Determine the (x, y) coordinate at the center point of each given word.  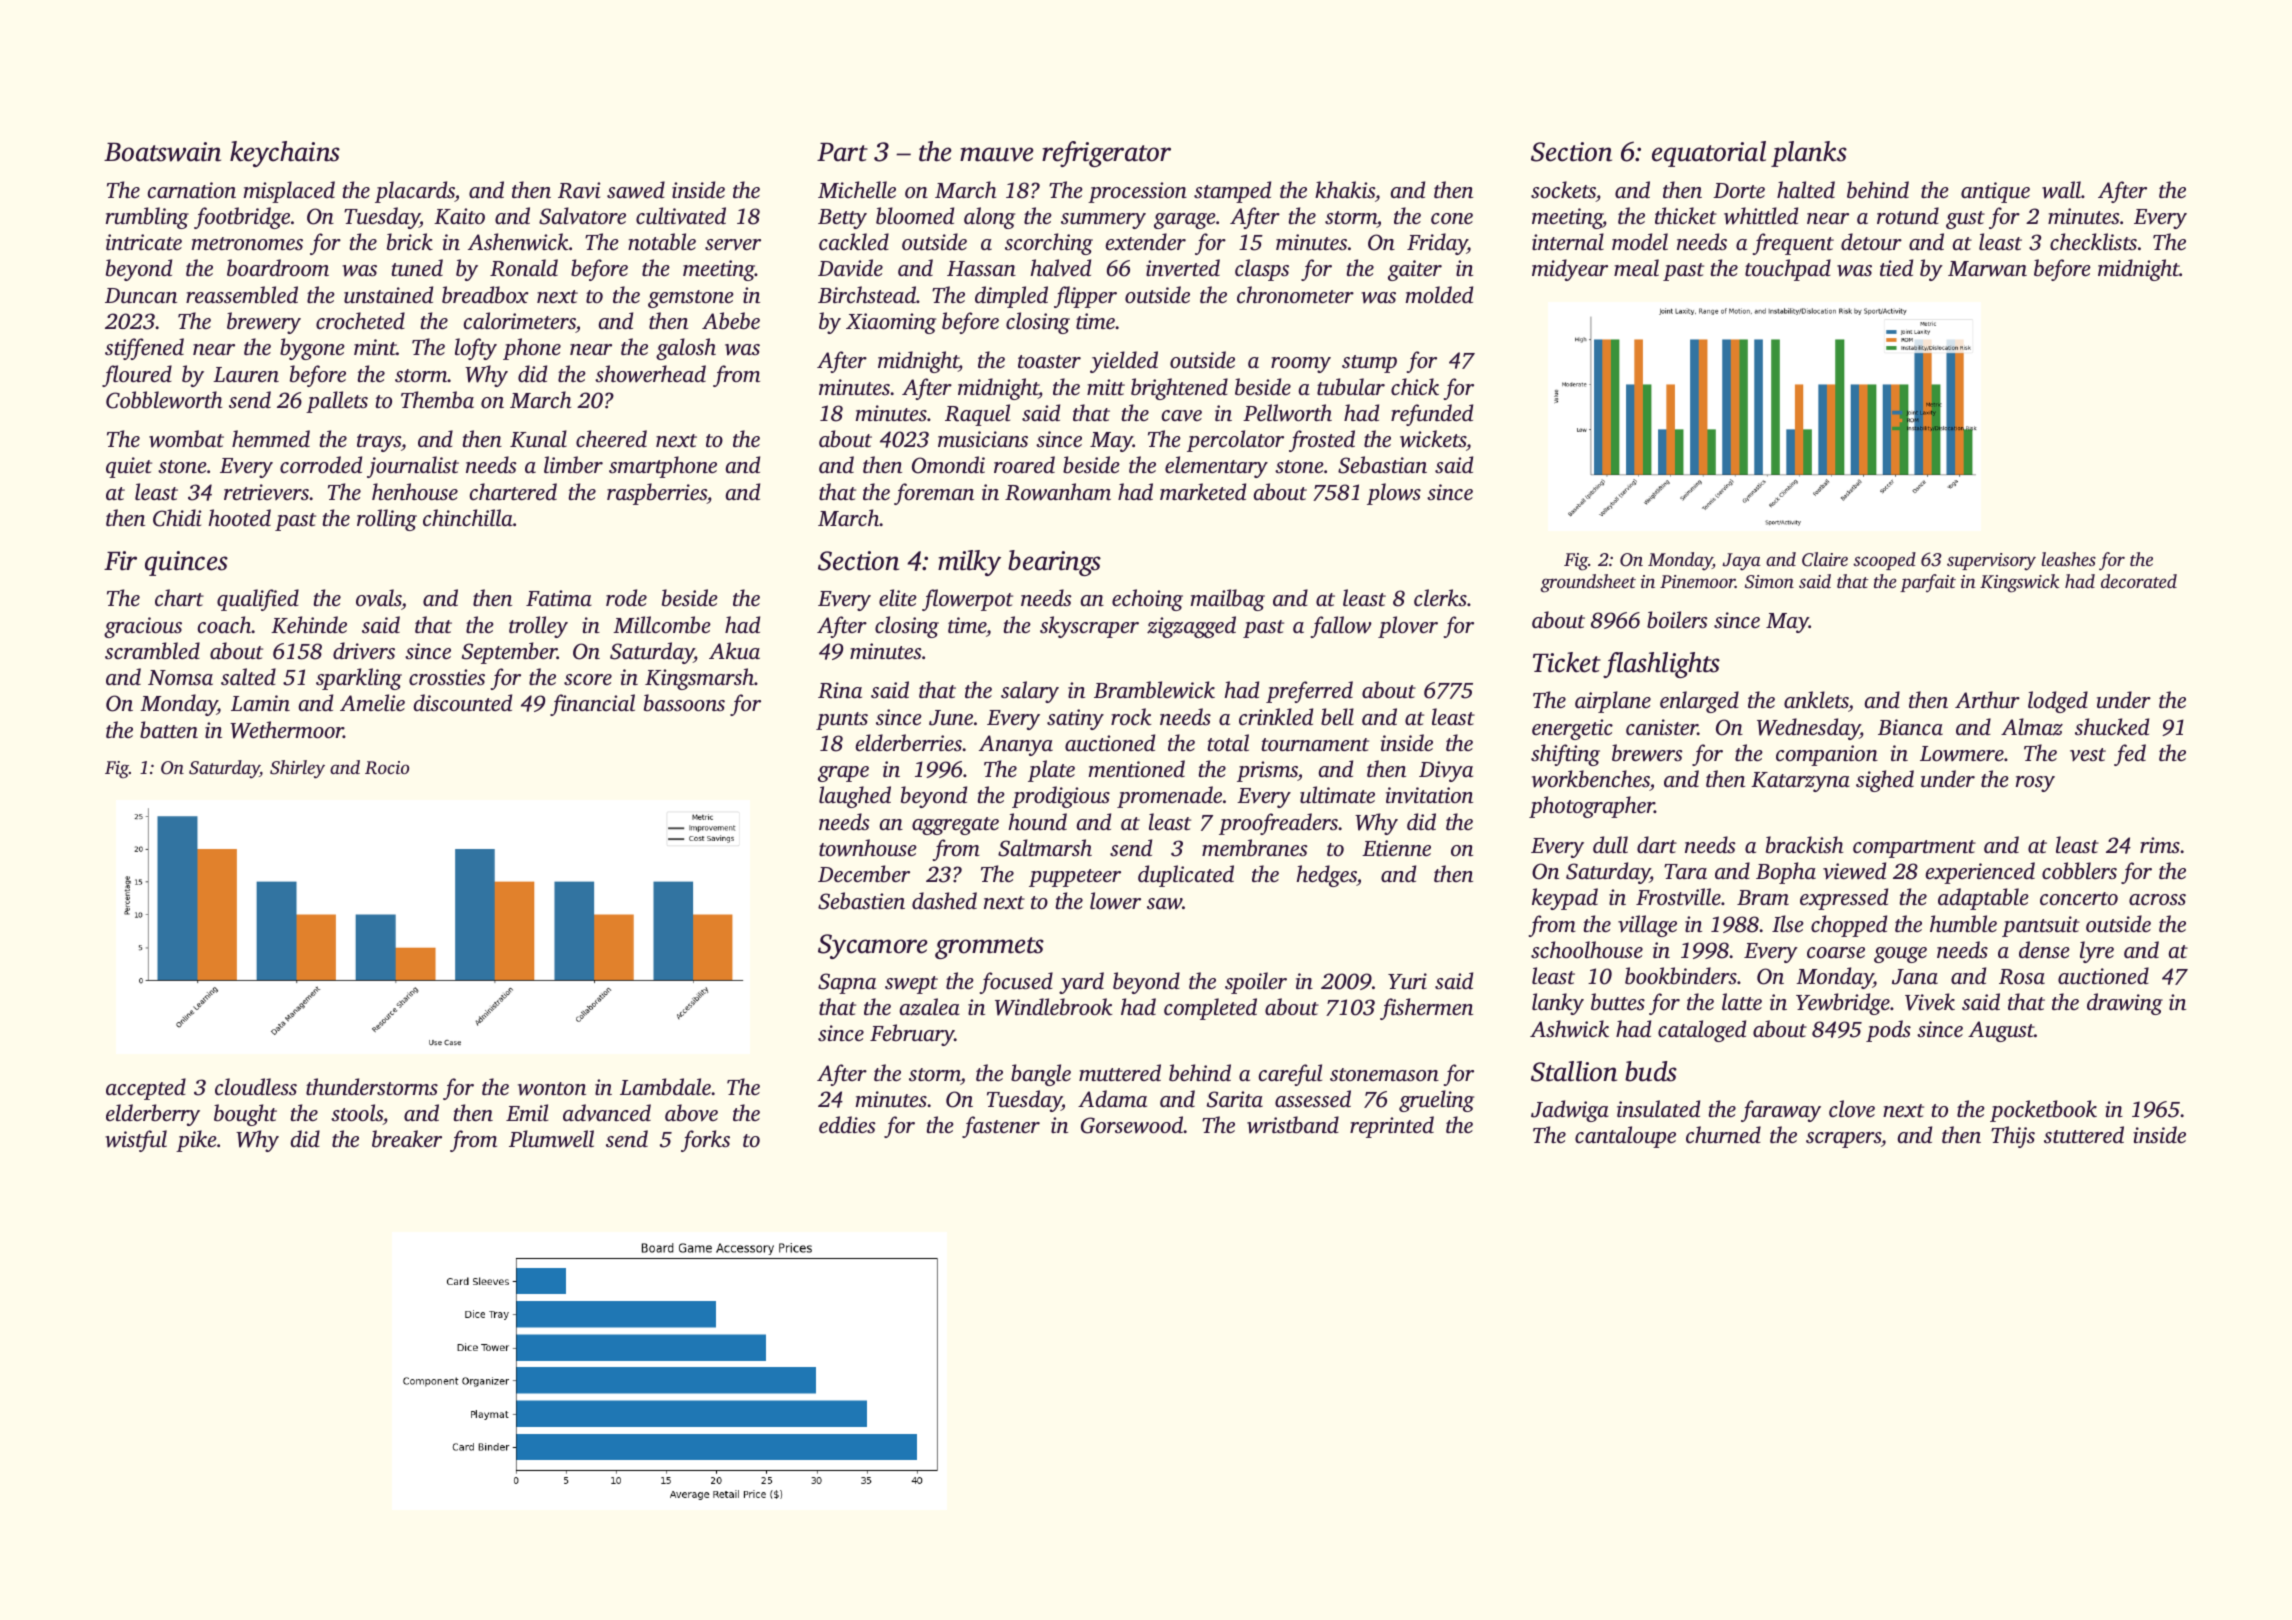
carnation (192, 190)
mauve (997, 154)
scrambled (152, 650)
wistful (136, 1141)
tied (1896, 267)
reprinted (1392, 1127)
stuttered (2084, 1134)
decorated (2139, 581)
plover (1408, 627)
